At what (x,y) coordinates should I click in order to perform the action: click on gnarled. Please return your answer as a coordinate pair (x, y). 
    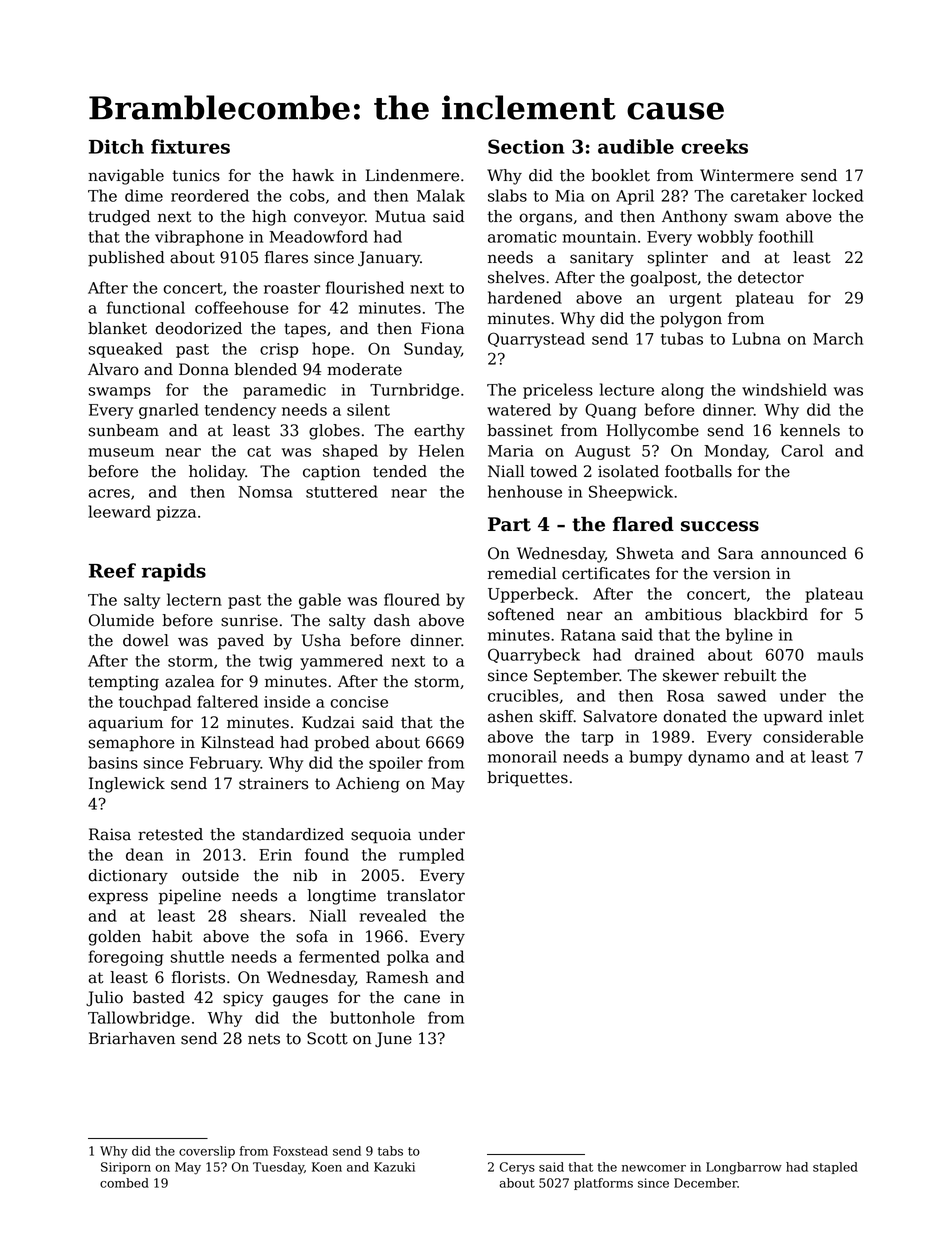
    Looking at the image, I should click on (169, 411).
